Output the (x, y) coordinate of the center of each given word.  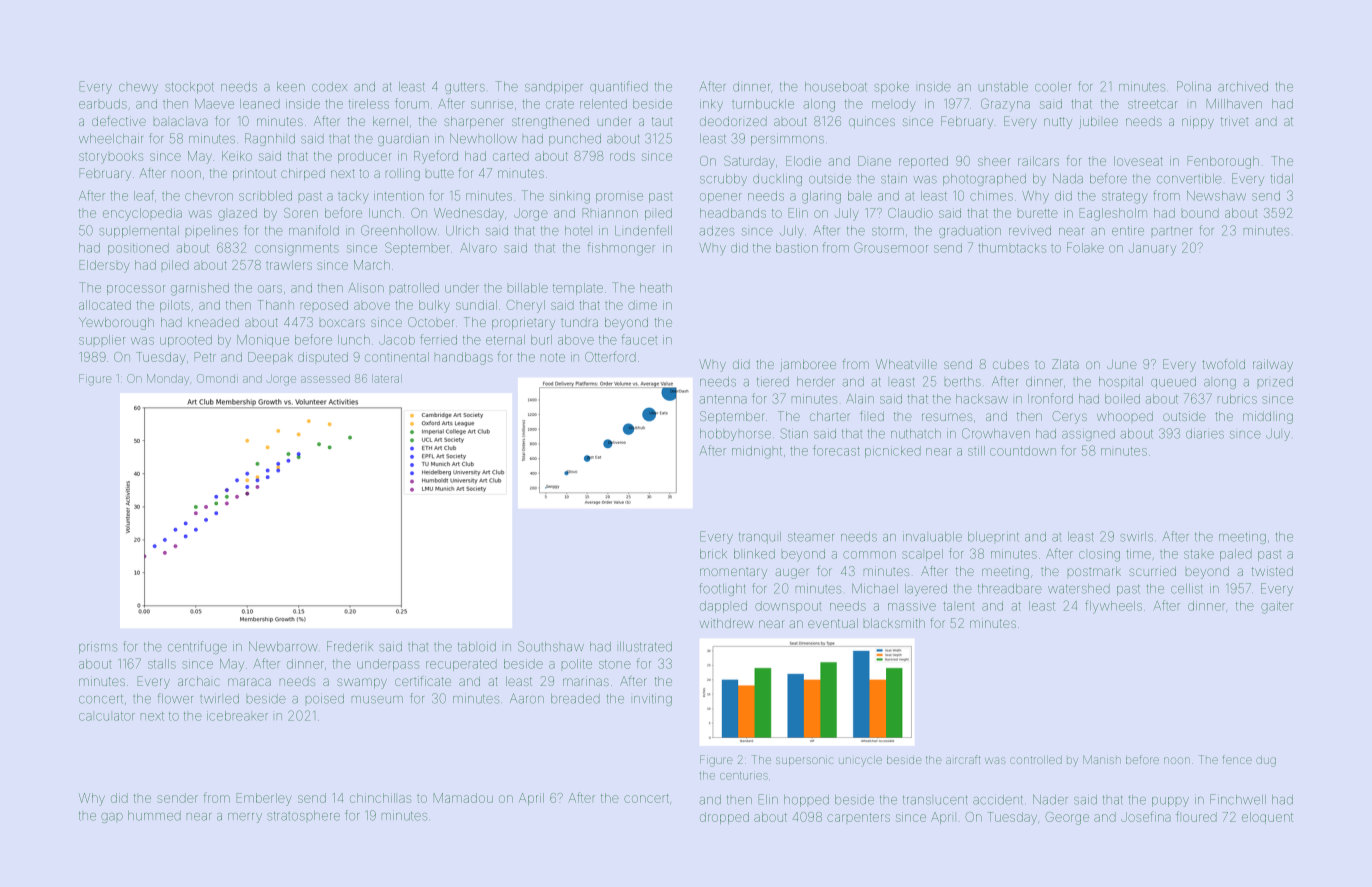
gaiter (1277, 608)
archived (1243, 87)
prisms (98, 649)
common (869, 555)
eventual (833, 623)
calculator (107, 716)
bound (1200, 213)
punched (575, 140)
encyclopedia (142, 214)
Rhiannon (610, 213)
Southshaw (551, 646)
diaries (1205, 434)
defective (119, 121)
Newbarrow (283, 646)
